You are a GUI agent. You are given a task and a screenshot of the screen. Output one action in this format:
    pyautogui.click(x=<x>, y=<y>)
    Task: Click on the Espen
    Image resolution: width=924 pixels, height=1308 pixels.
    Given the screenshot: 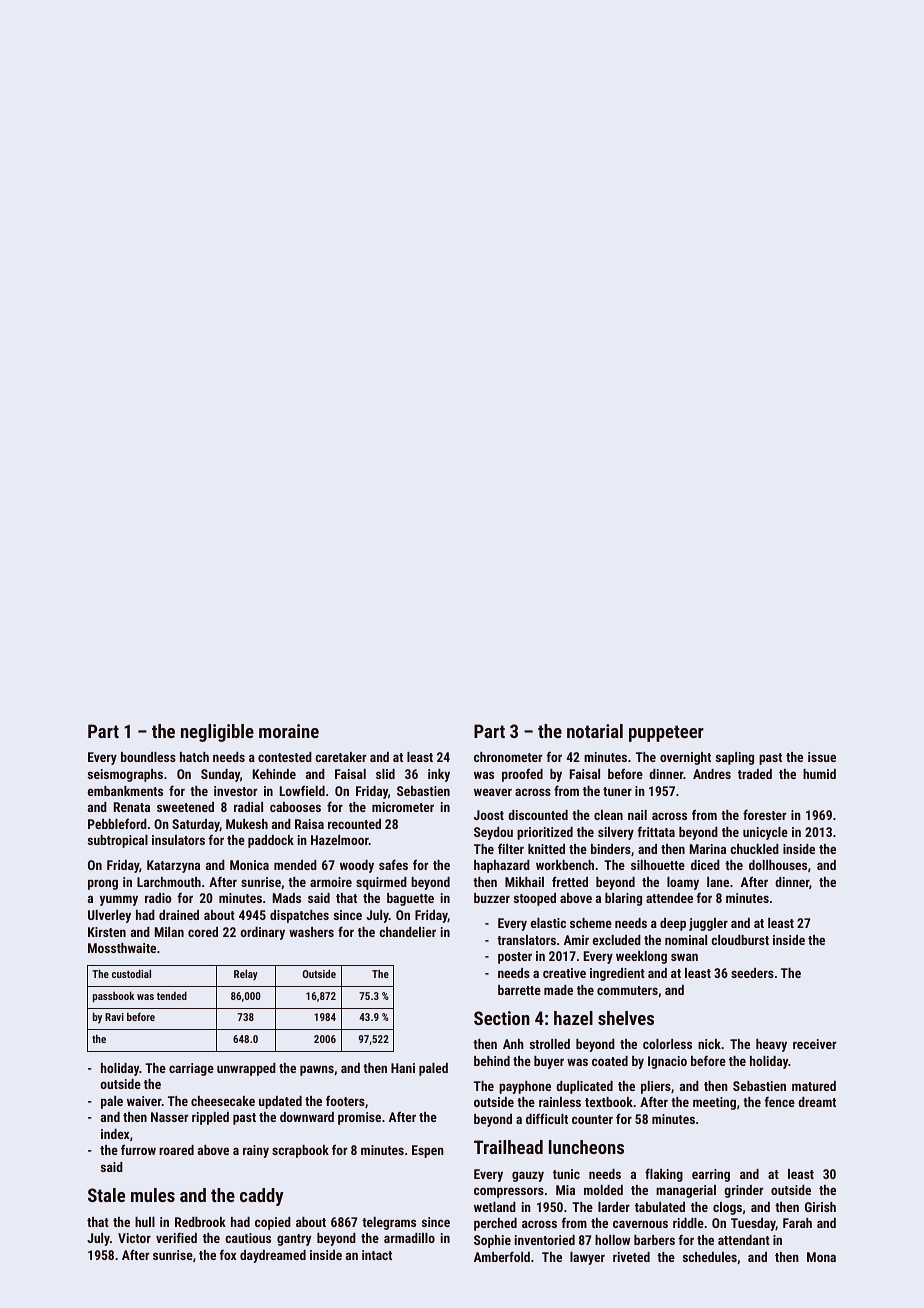 What is the action you would take?
    pyautogui.click(x=428, y=1151)
